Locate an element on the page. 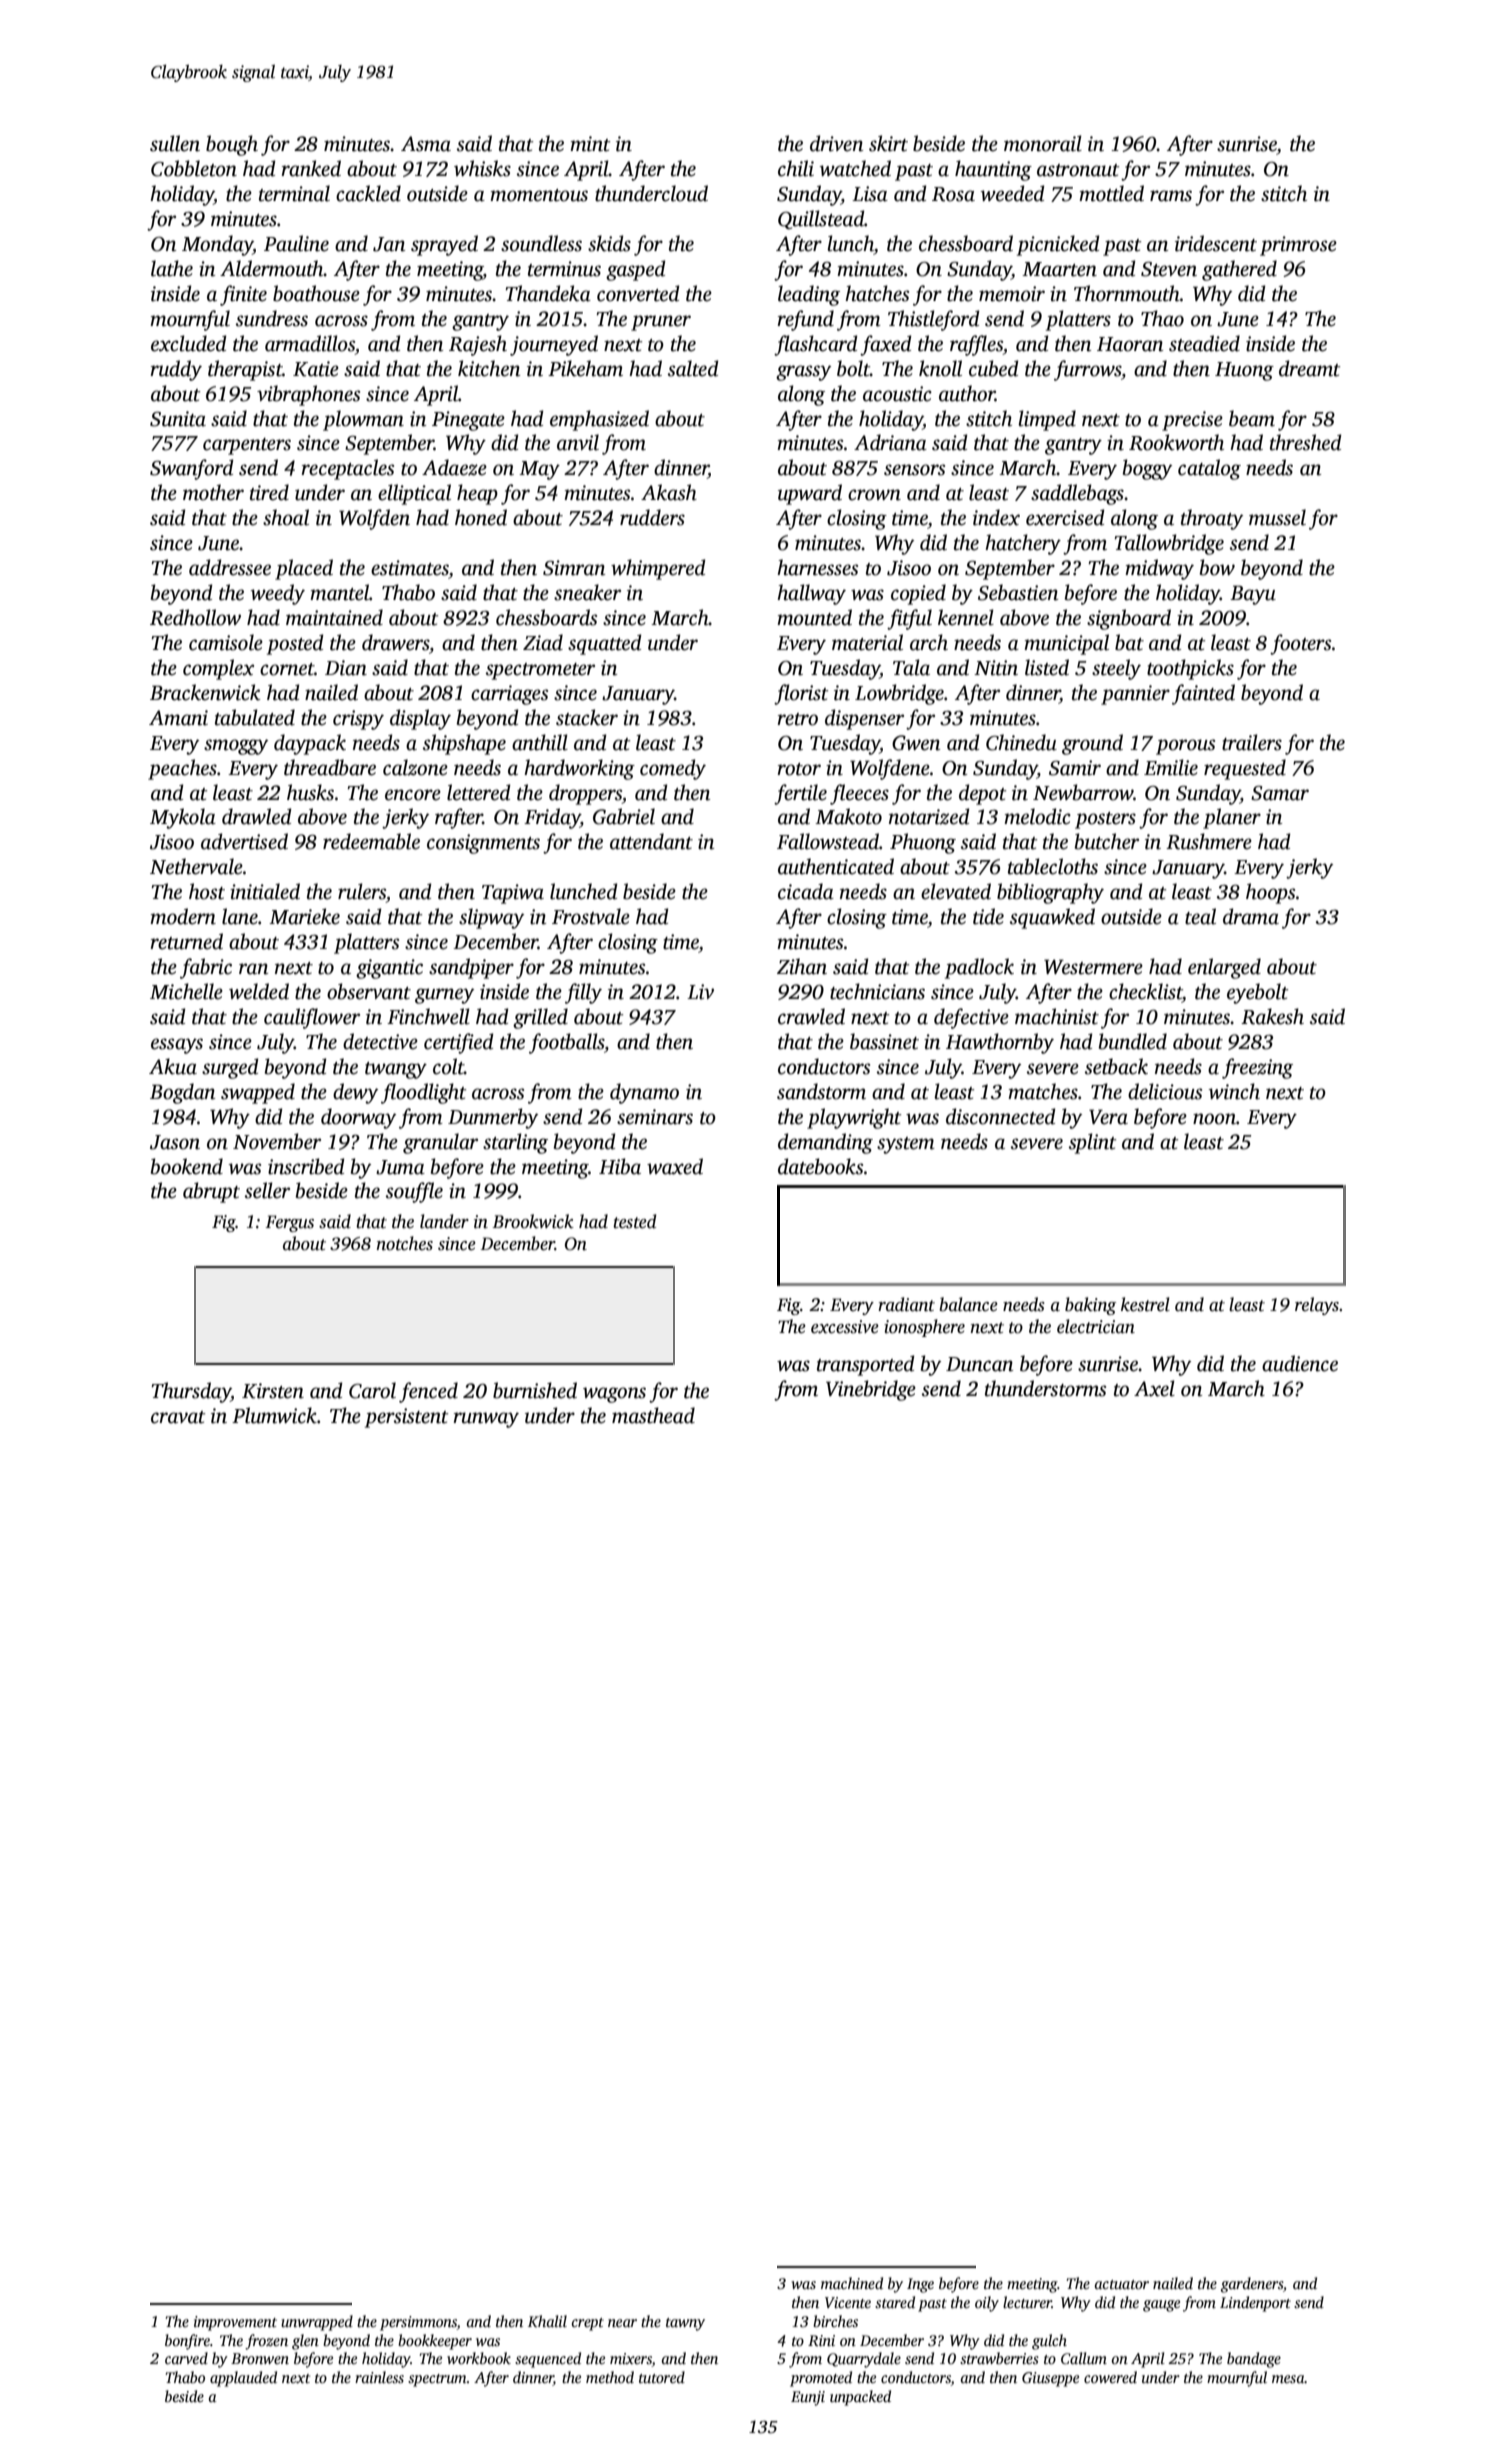 Image resolution: width=1496 pixels, height=2464 pixels. Nethervale is located at coordinates (196, 866).
